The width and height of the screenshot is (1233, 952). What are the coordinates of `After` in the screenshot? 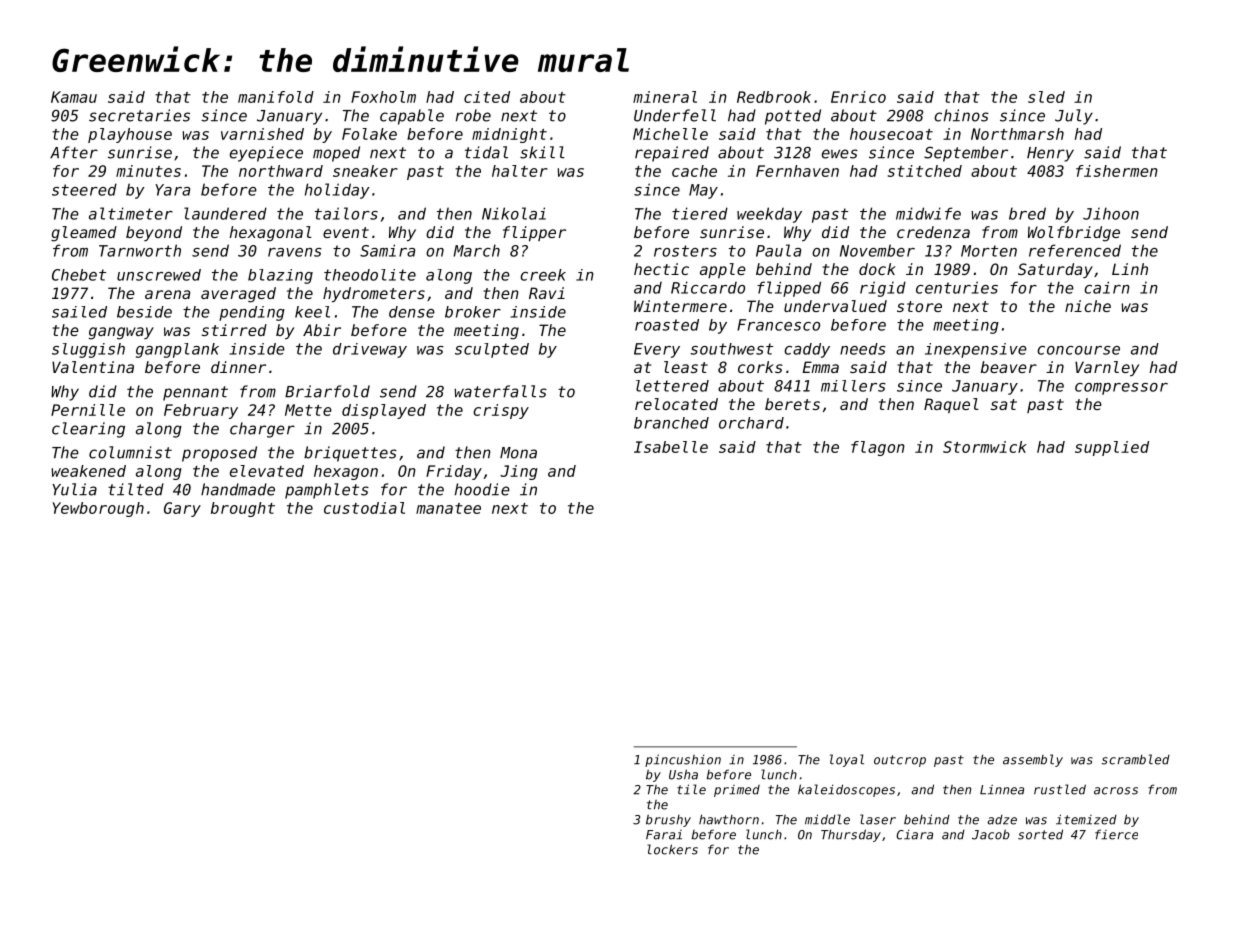 It's located at (74, 152).
